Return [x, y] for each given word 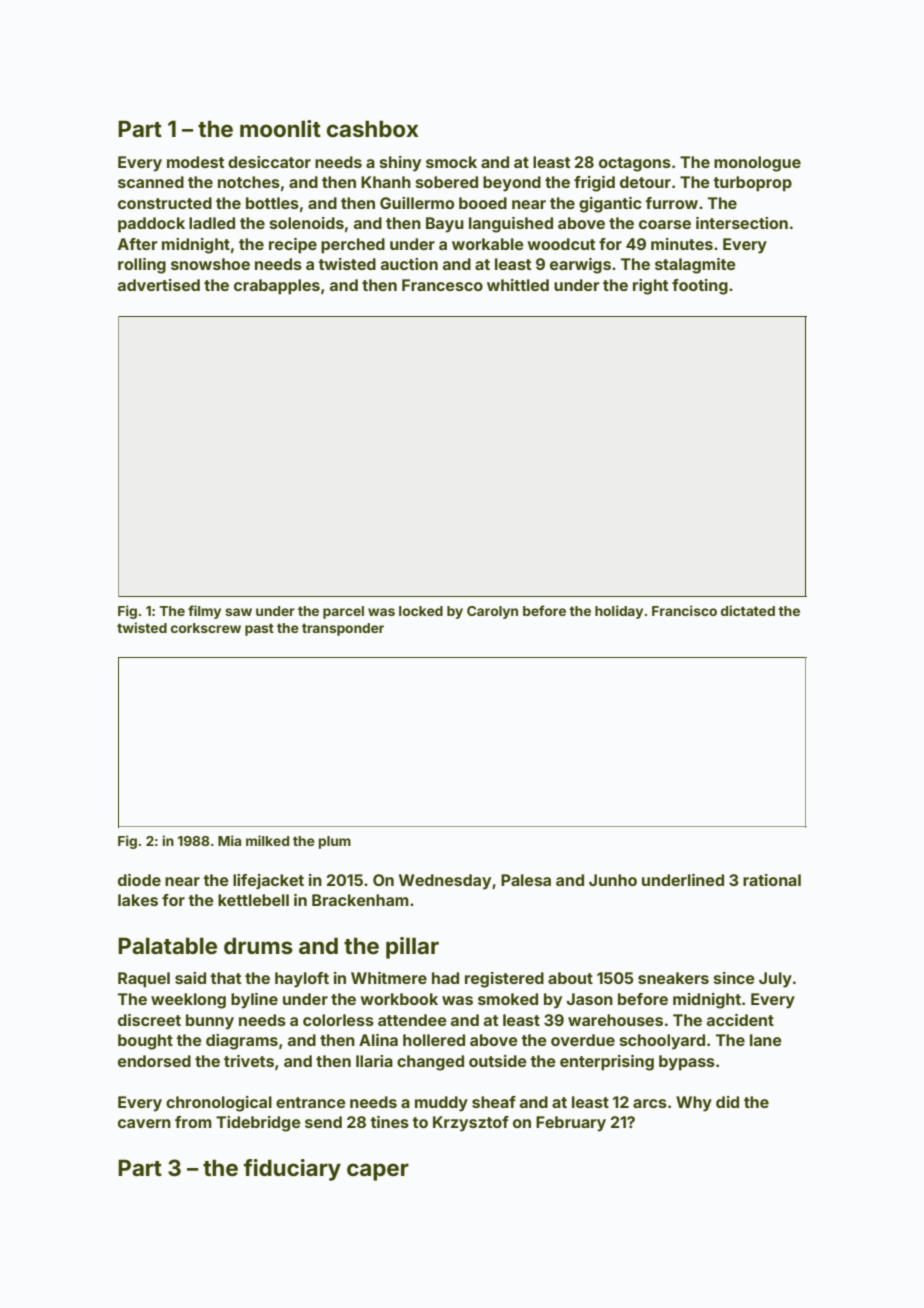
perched [353, 246]
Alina [378, 1040]
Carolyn [492, 612]
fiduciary [292, 1170]
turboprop [752, 184]
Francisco [684, 610]
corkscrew [206, 628]
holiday [619, 612]
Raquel [144, 980]
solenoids [307, 223]
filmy [204, 612]
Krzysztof [471, 1124]
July [775, 980]
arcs [650, 1103]
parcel [343, 612]
